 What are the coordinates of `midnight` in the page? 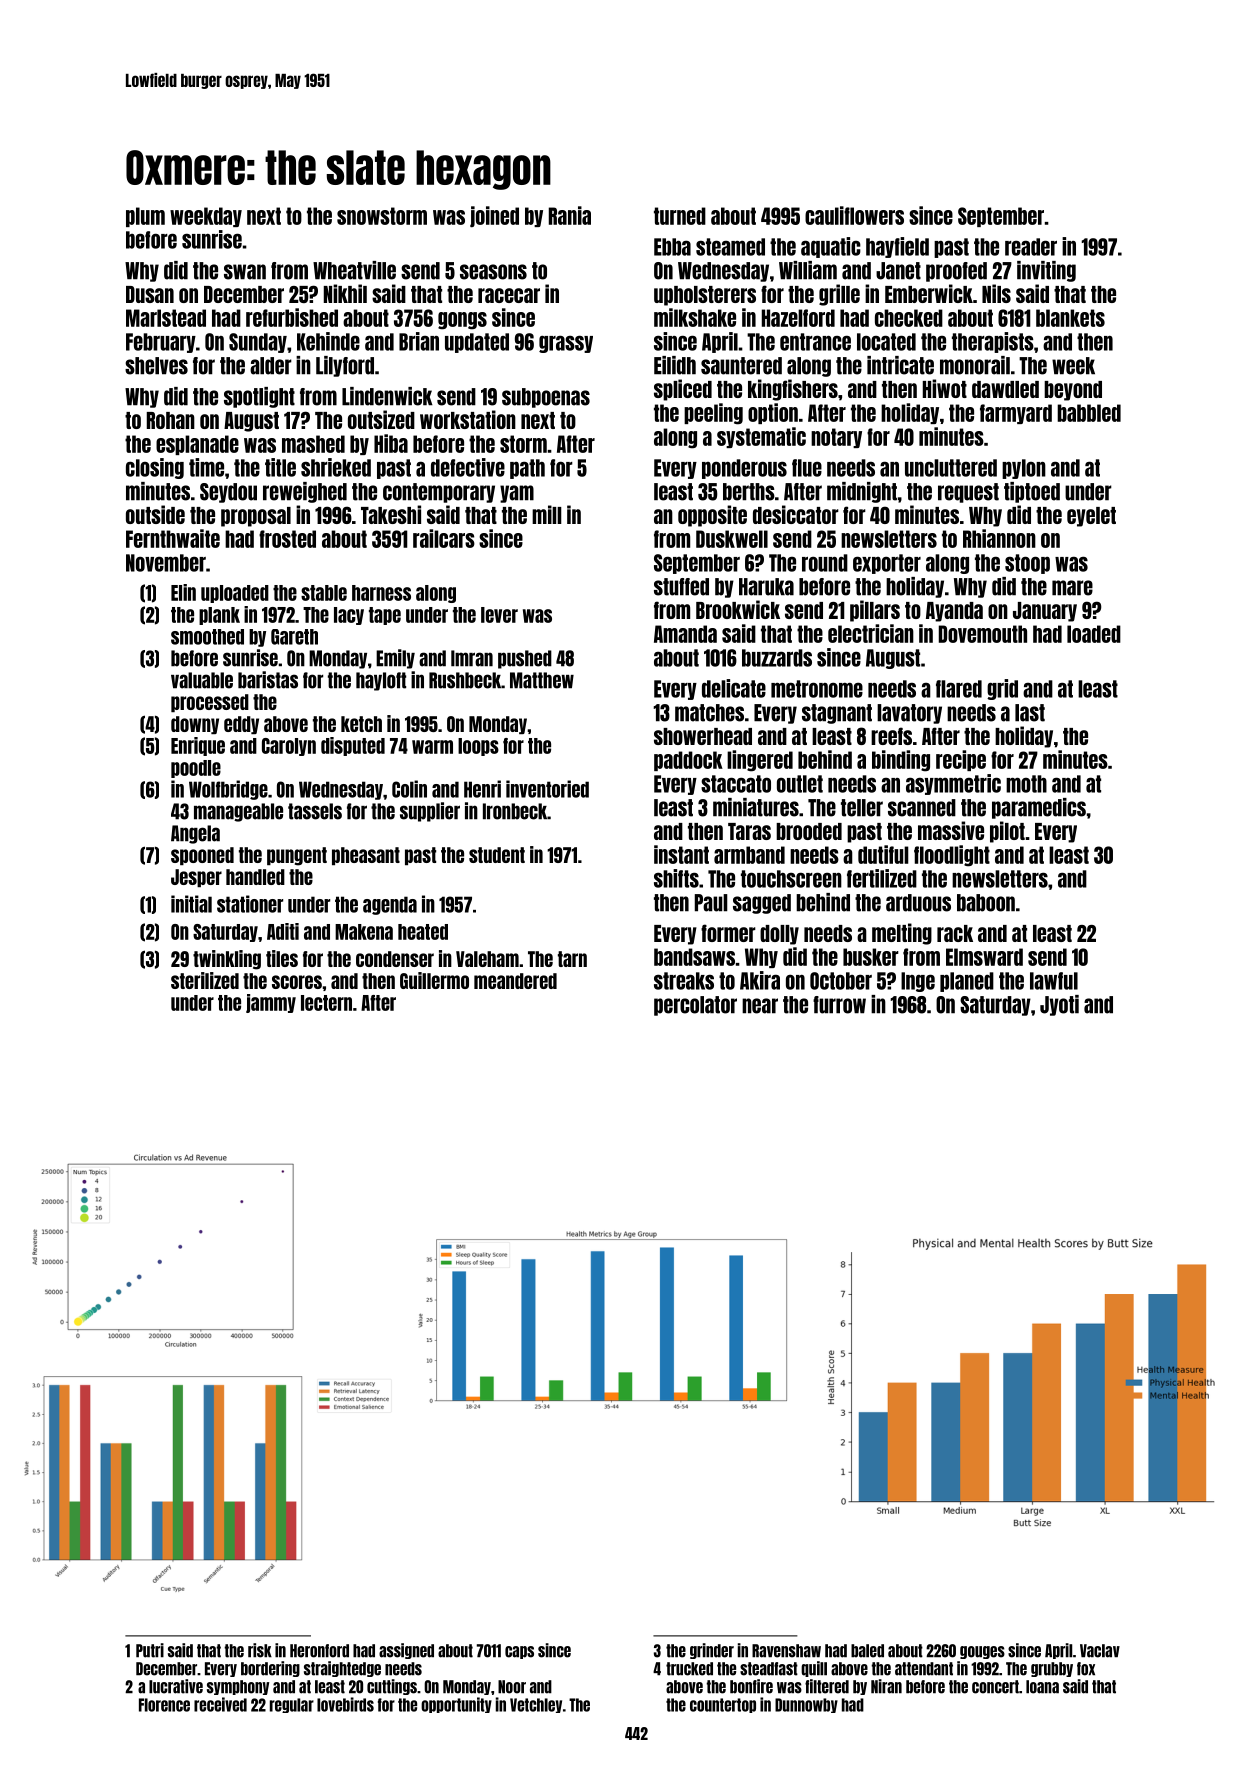 It's located at (862, 492).
